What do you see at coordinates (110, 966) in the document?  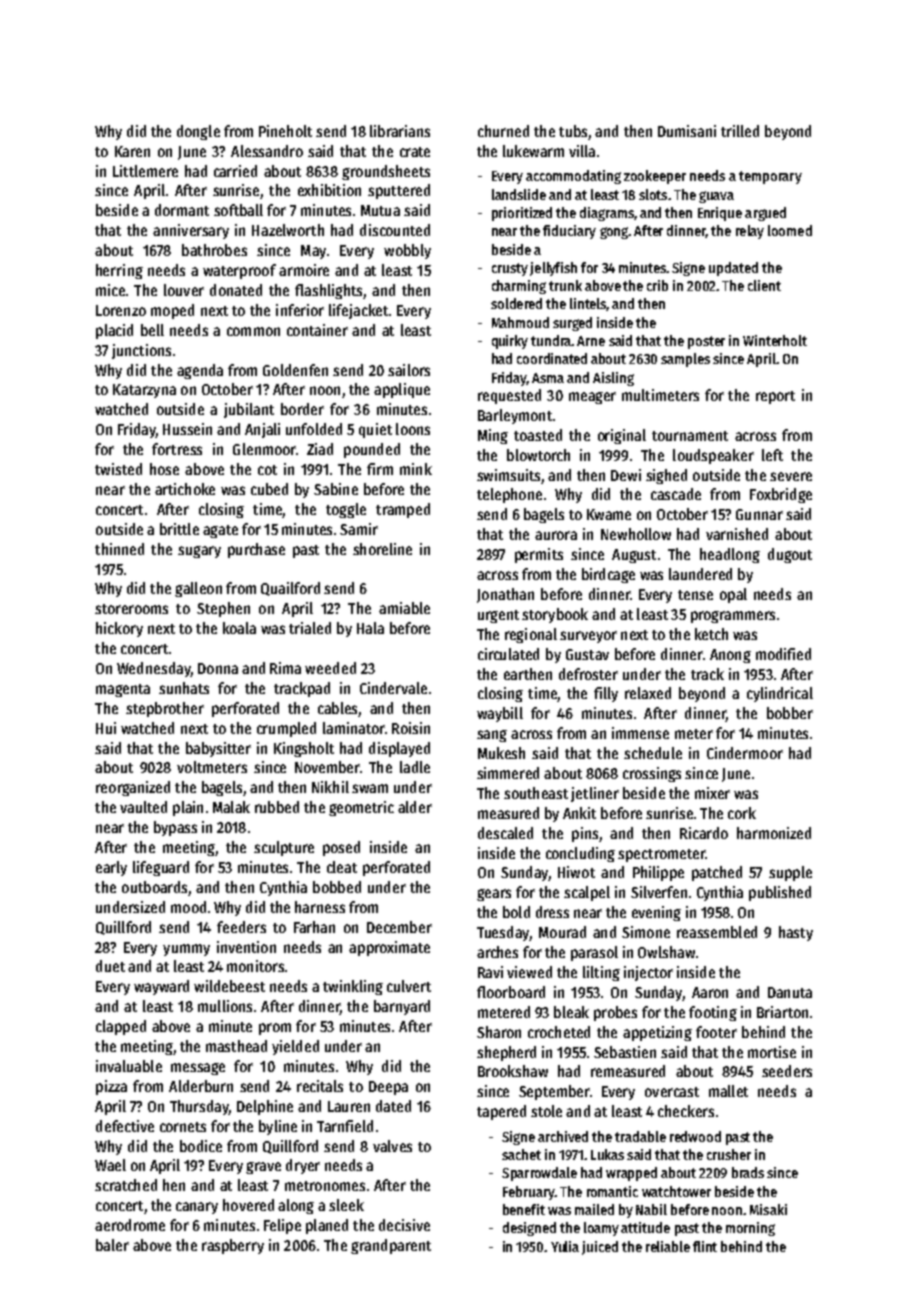 I see `duet` at bounding box center [110, 966].
